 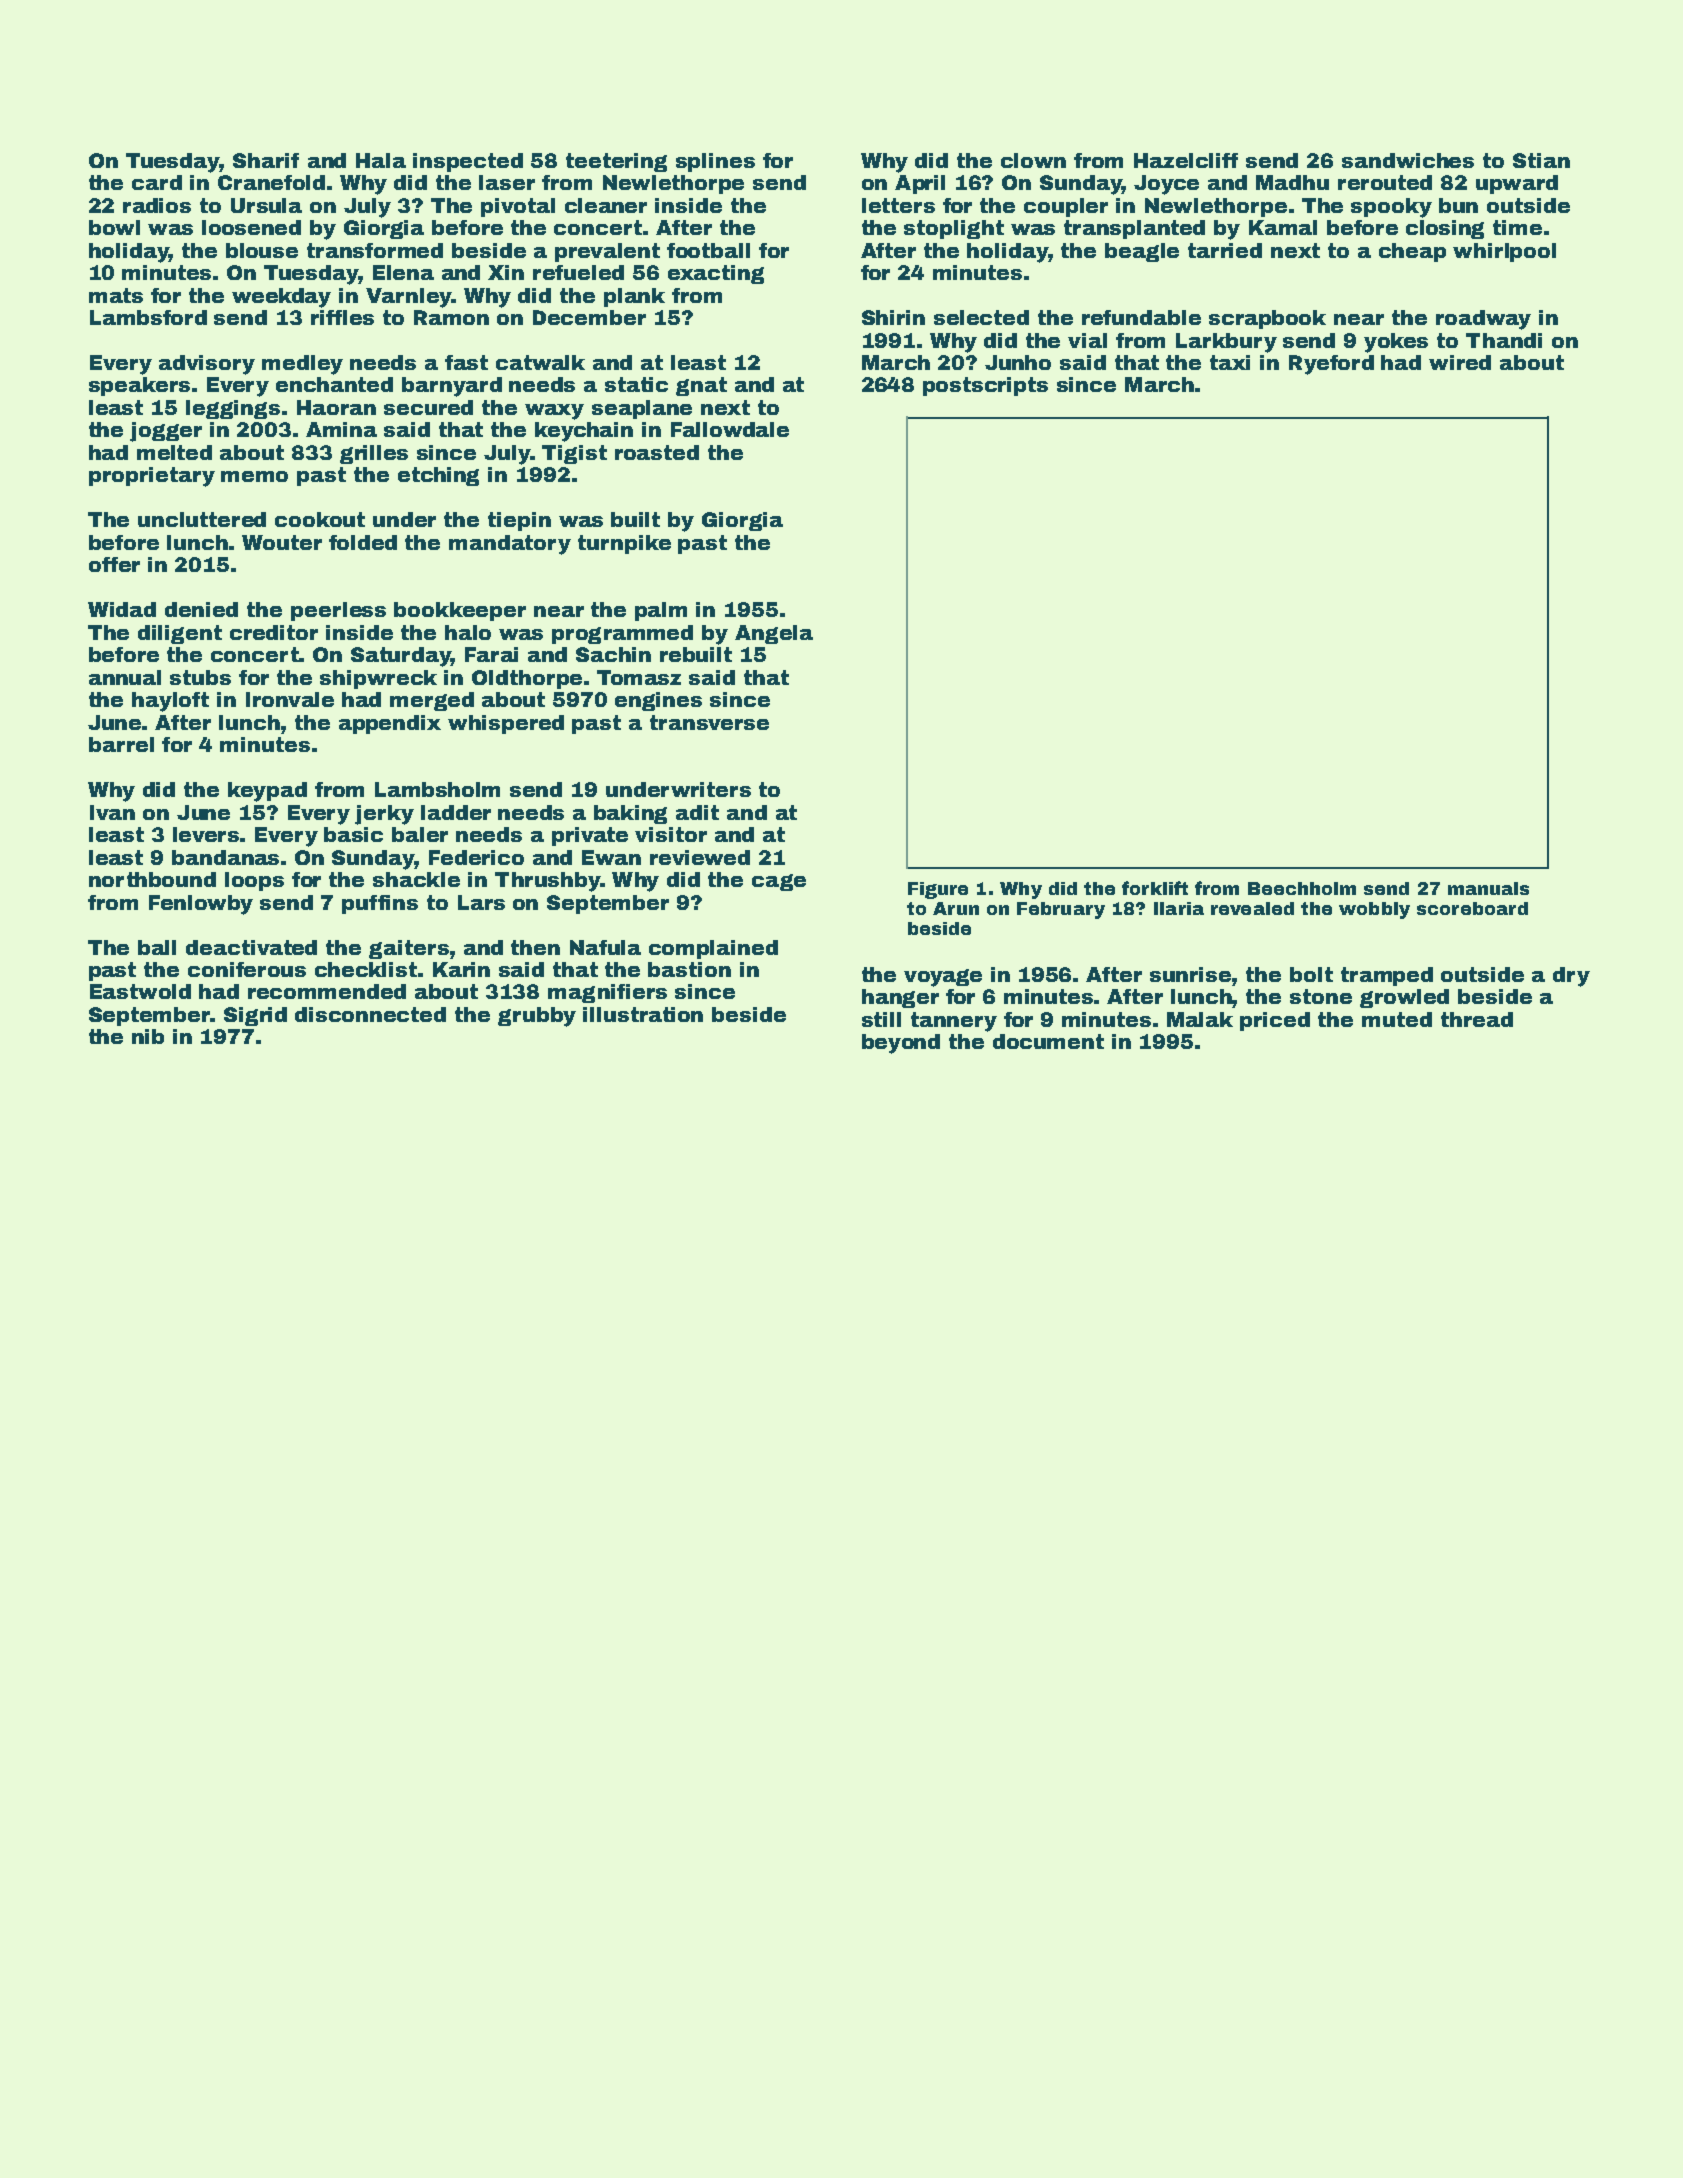 What do you see at coordinates (1186, 160) in the image?
I see `Hazelcliff` at bounding box center [1186, 160].
